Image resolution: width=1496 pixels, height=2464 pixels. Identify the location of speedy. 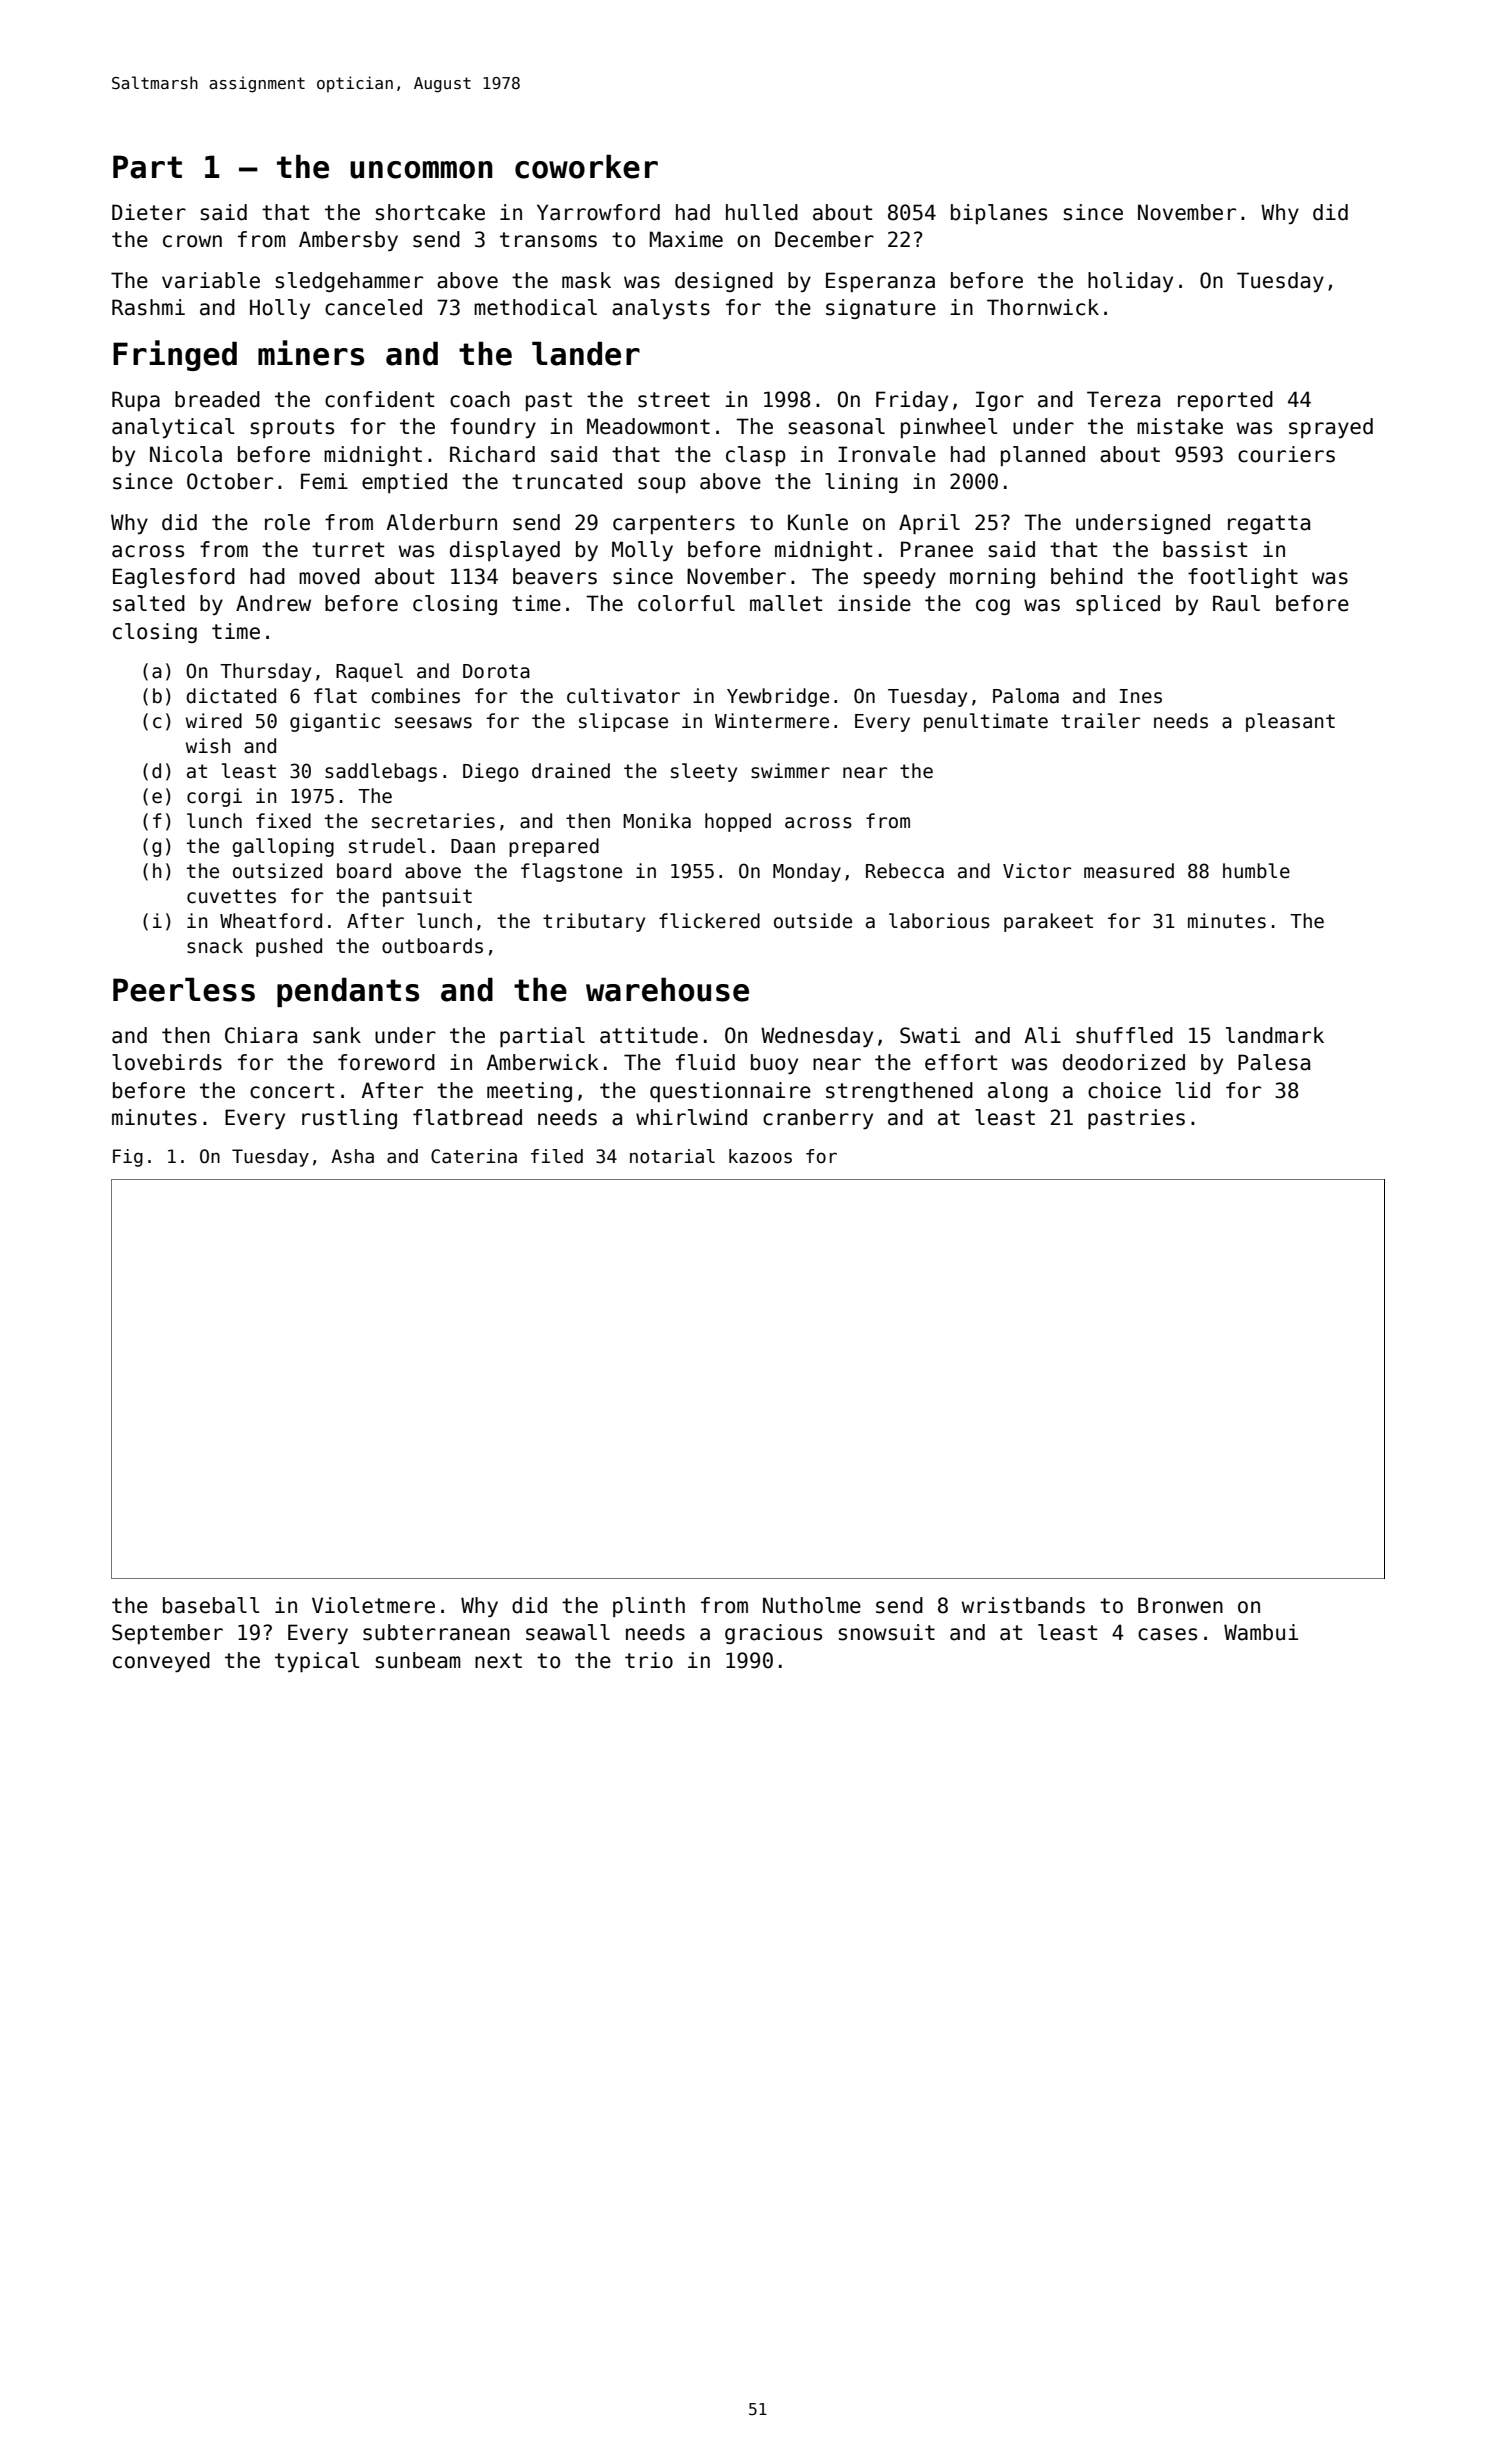
(899, 578).
